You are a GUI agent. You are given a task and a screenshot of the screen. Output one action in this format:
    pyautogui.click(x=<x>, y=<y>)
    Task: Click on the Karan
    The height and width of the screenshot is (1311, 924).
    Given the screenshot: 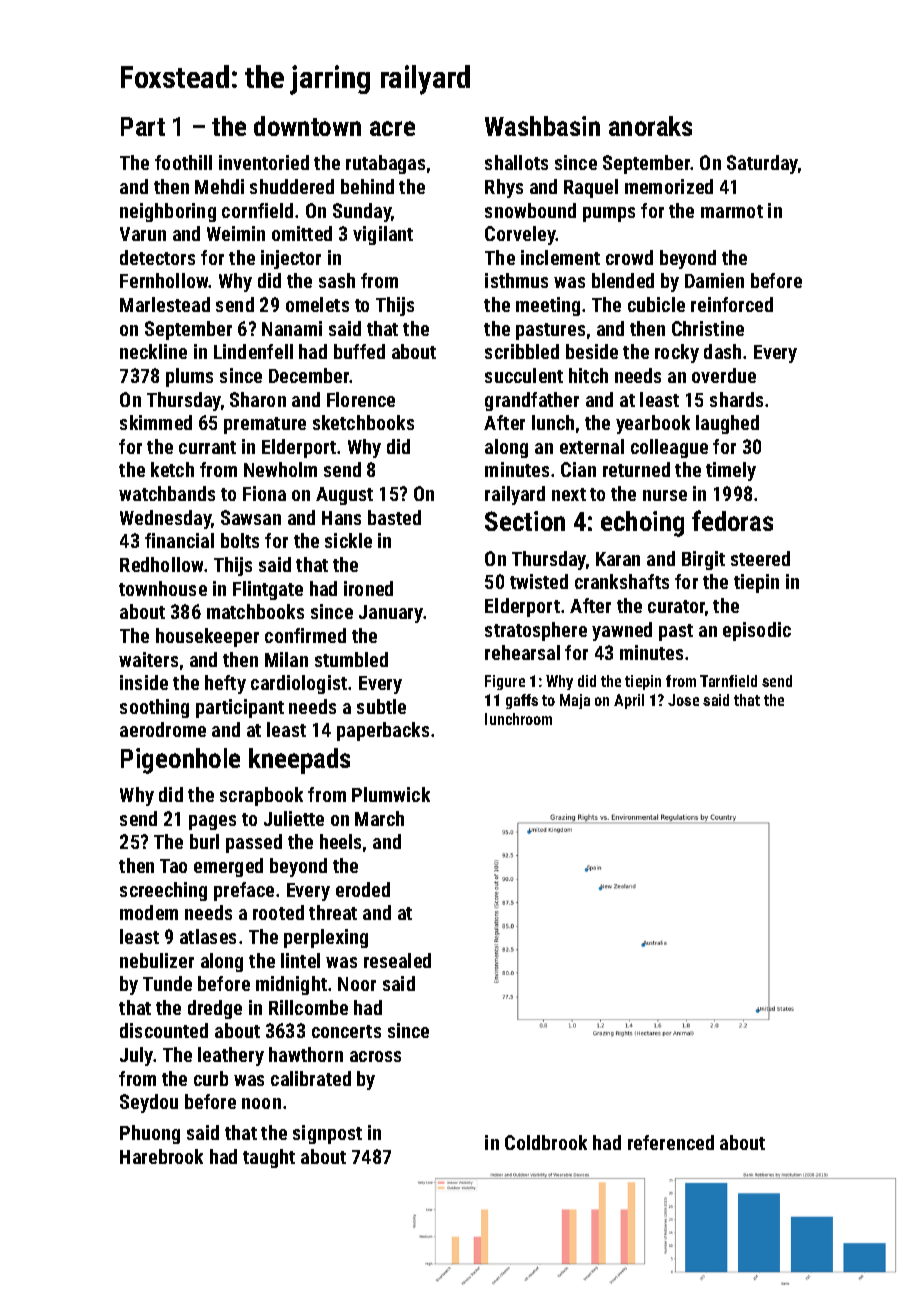 What is the action you would take?
    pyautogui.click(x=618, y=559)
